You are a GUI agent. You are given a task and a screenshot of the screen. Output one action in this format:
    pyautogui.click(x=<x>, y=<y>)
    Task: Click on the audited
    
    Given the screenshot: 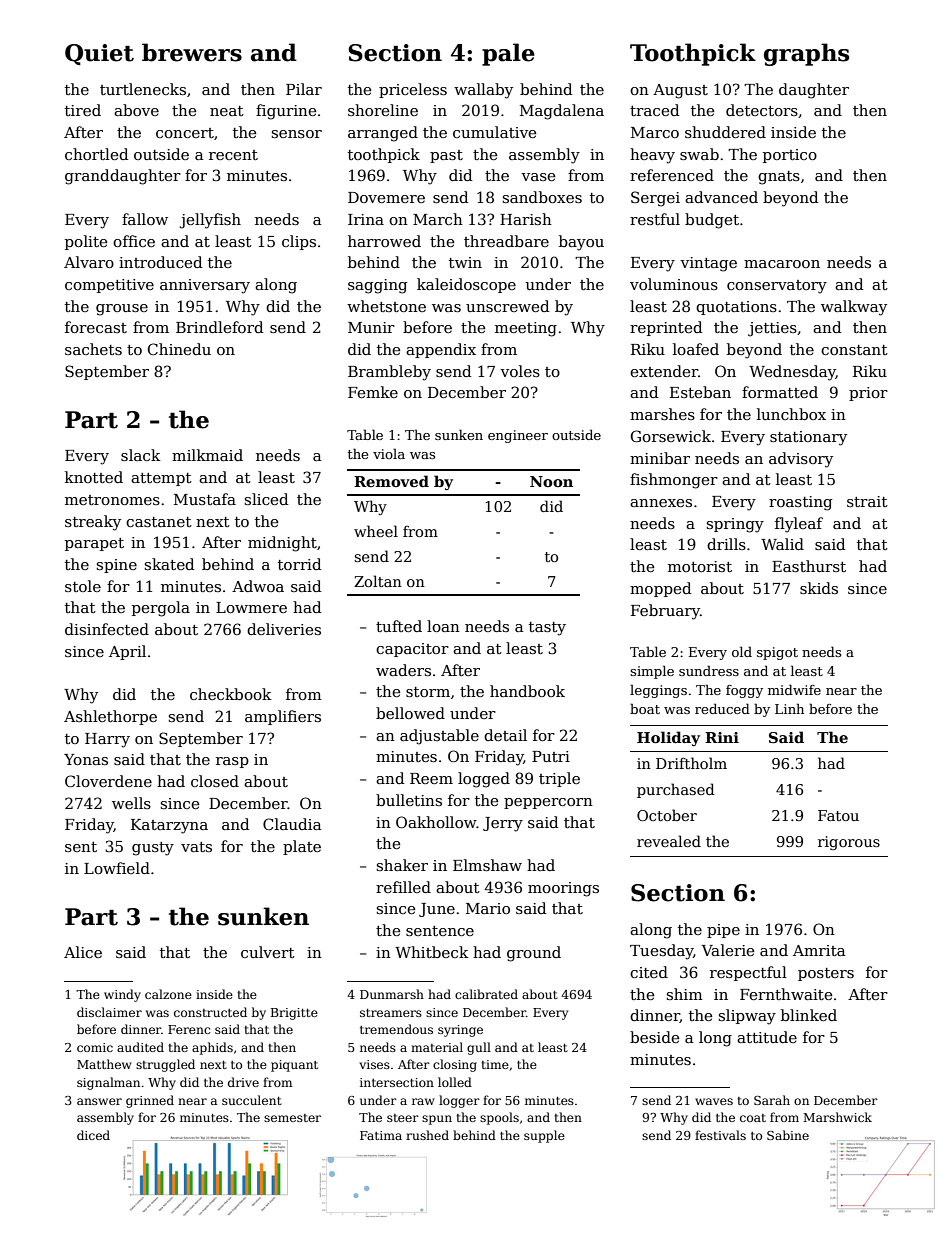 What is the action you would take?
    pyautogui.click(x=140, y=1047)
